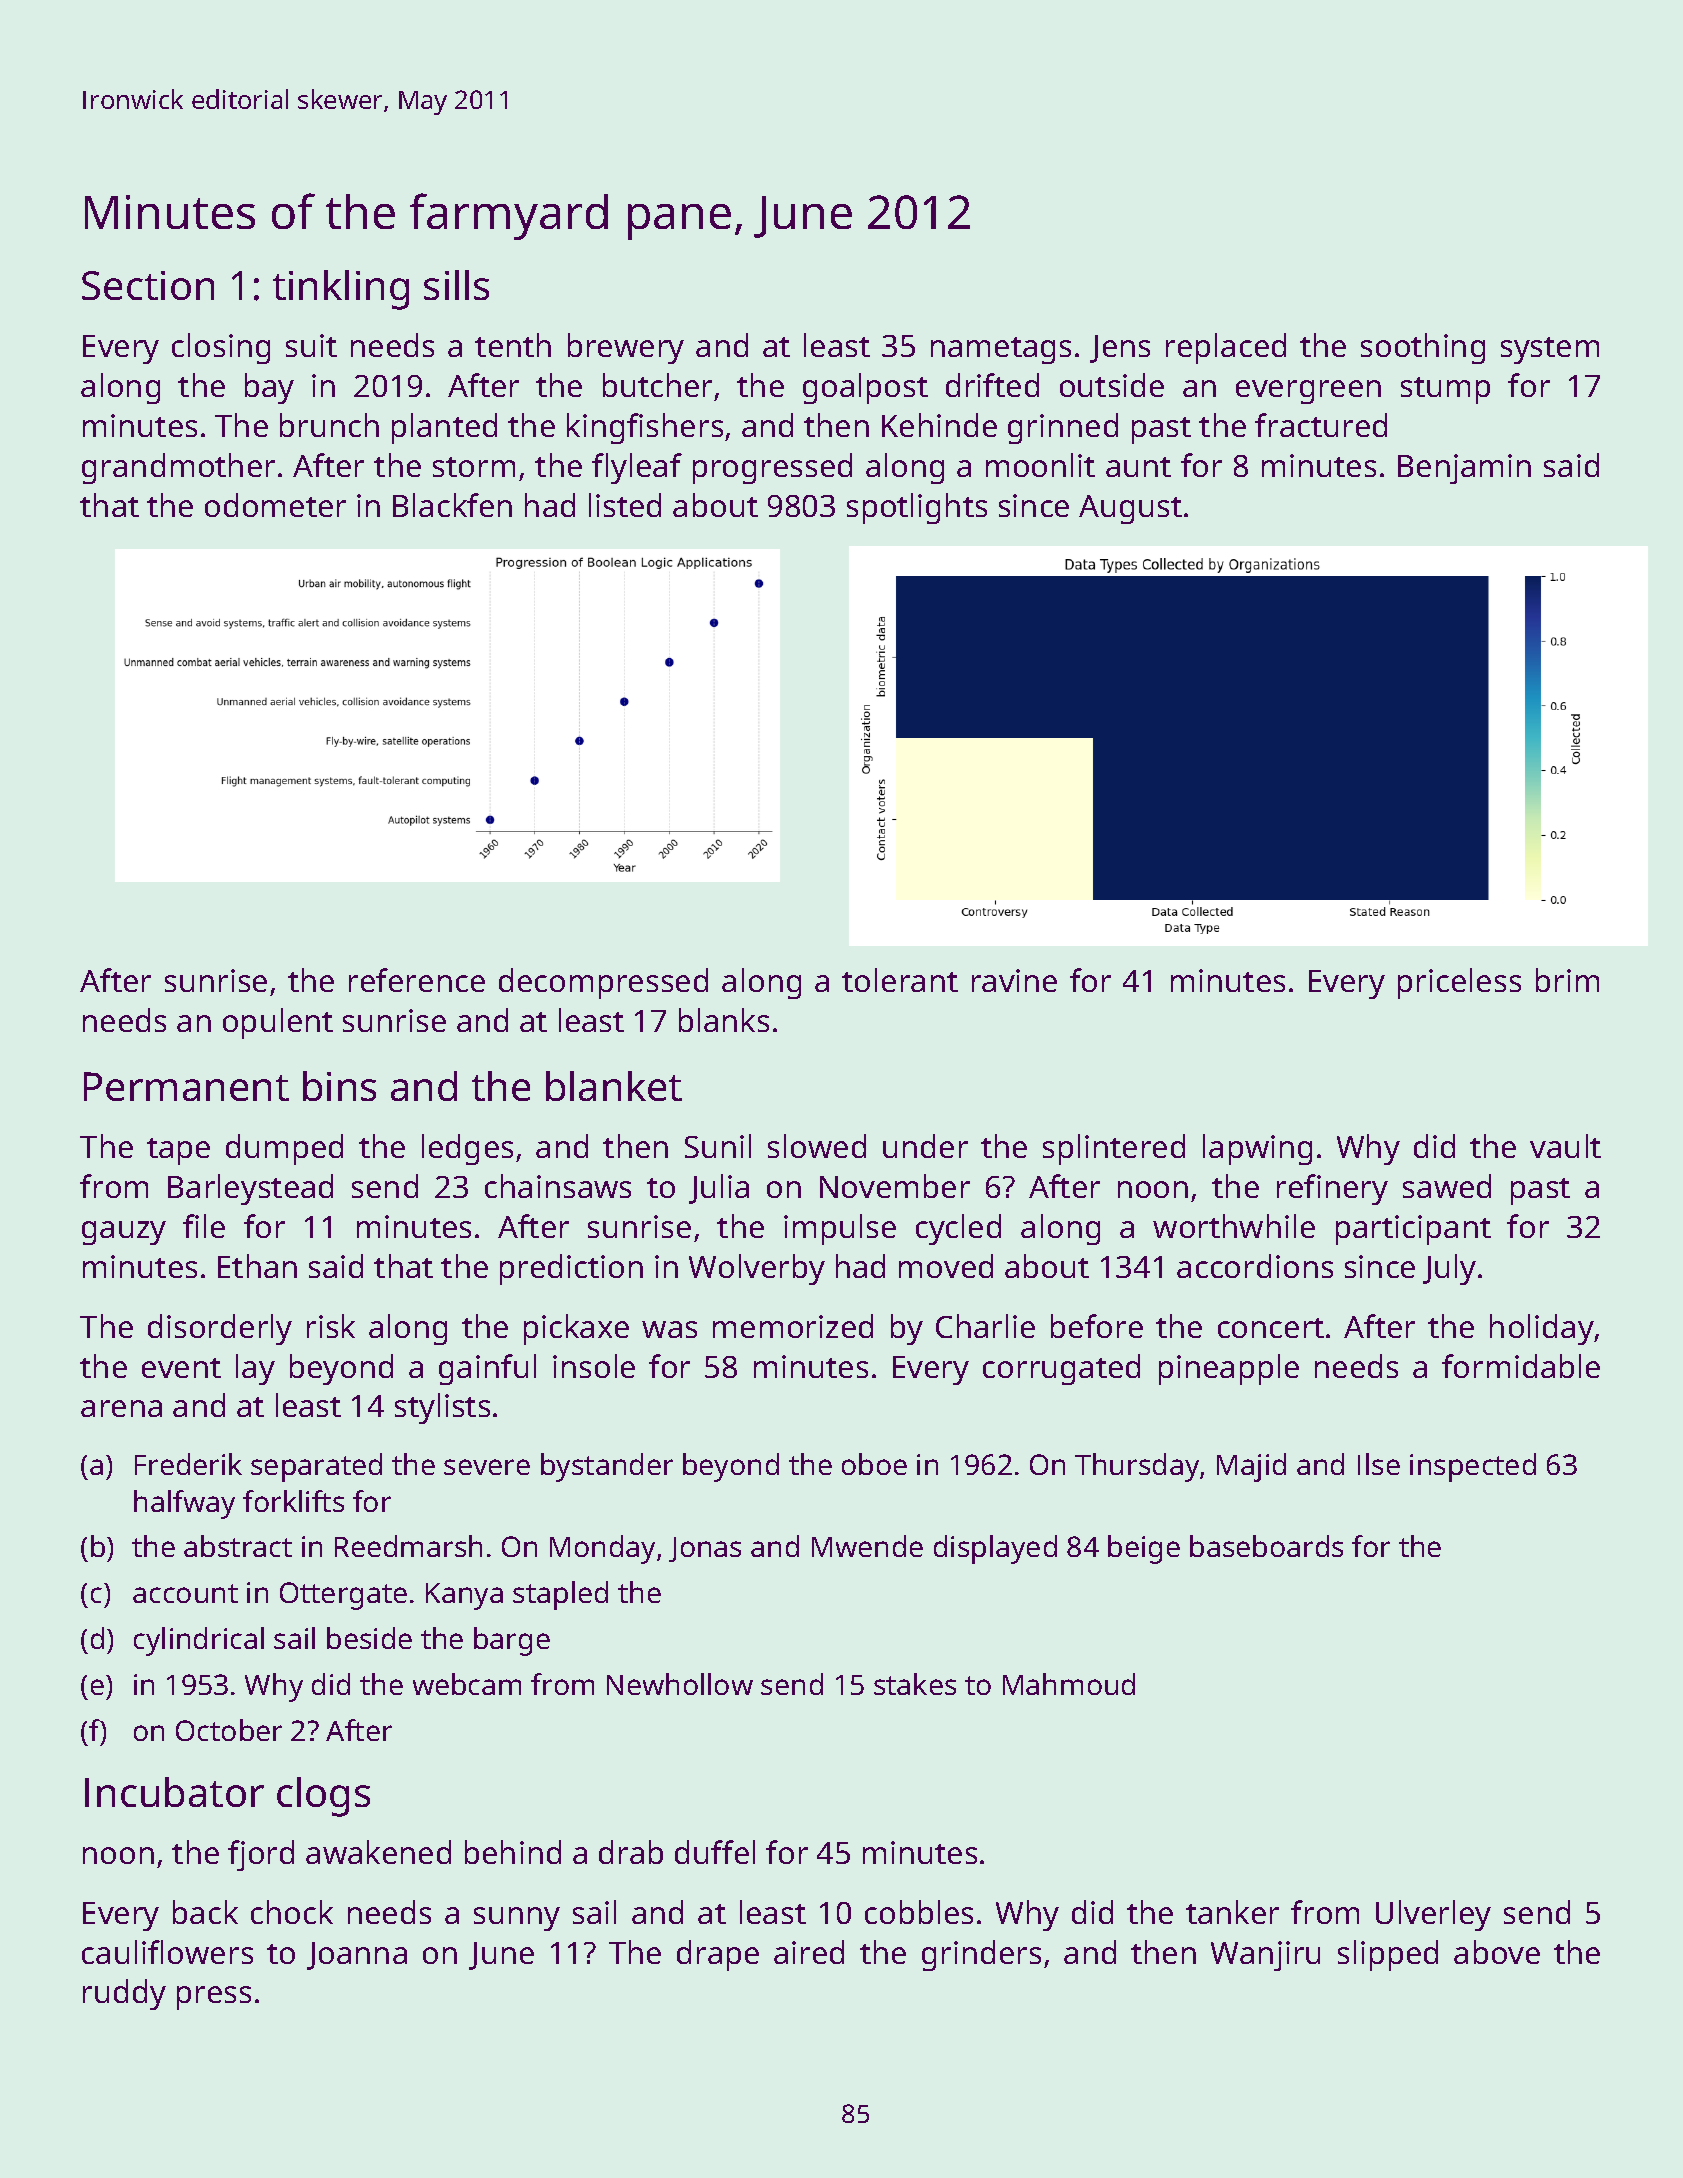 The width and height of the image is (1683, 2178). What do you see at coordinates (865, 388) in the image?
I see `goalpost` at bounding box center [865, 388].
